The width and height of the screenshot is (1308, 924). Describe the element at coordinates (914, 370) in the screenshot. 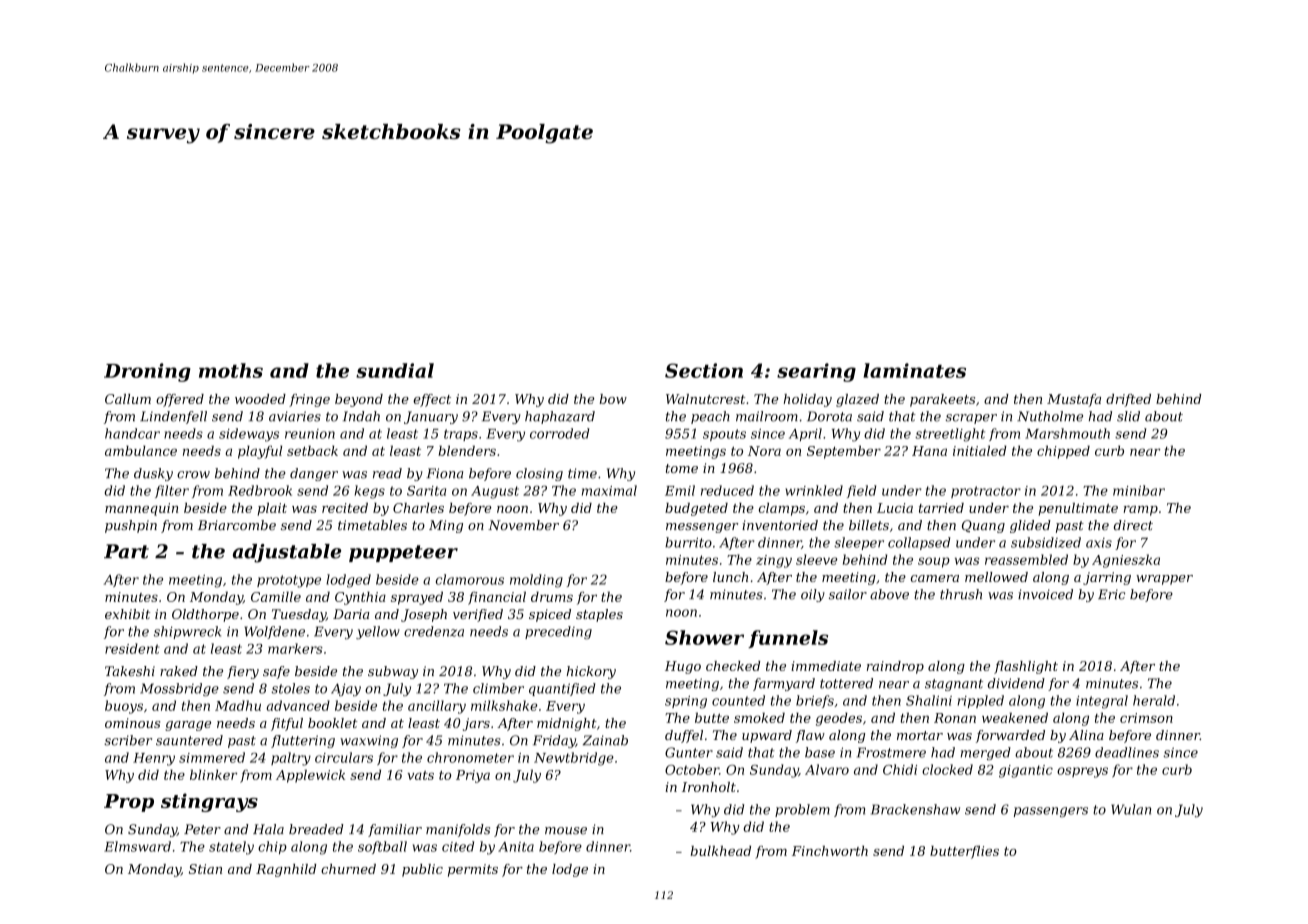

I see `laminates` at that location.
